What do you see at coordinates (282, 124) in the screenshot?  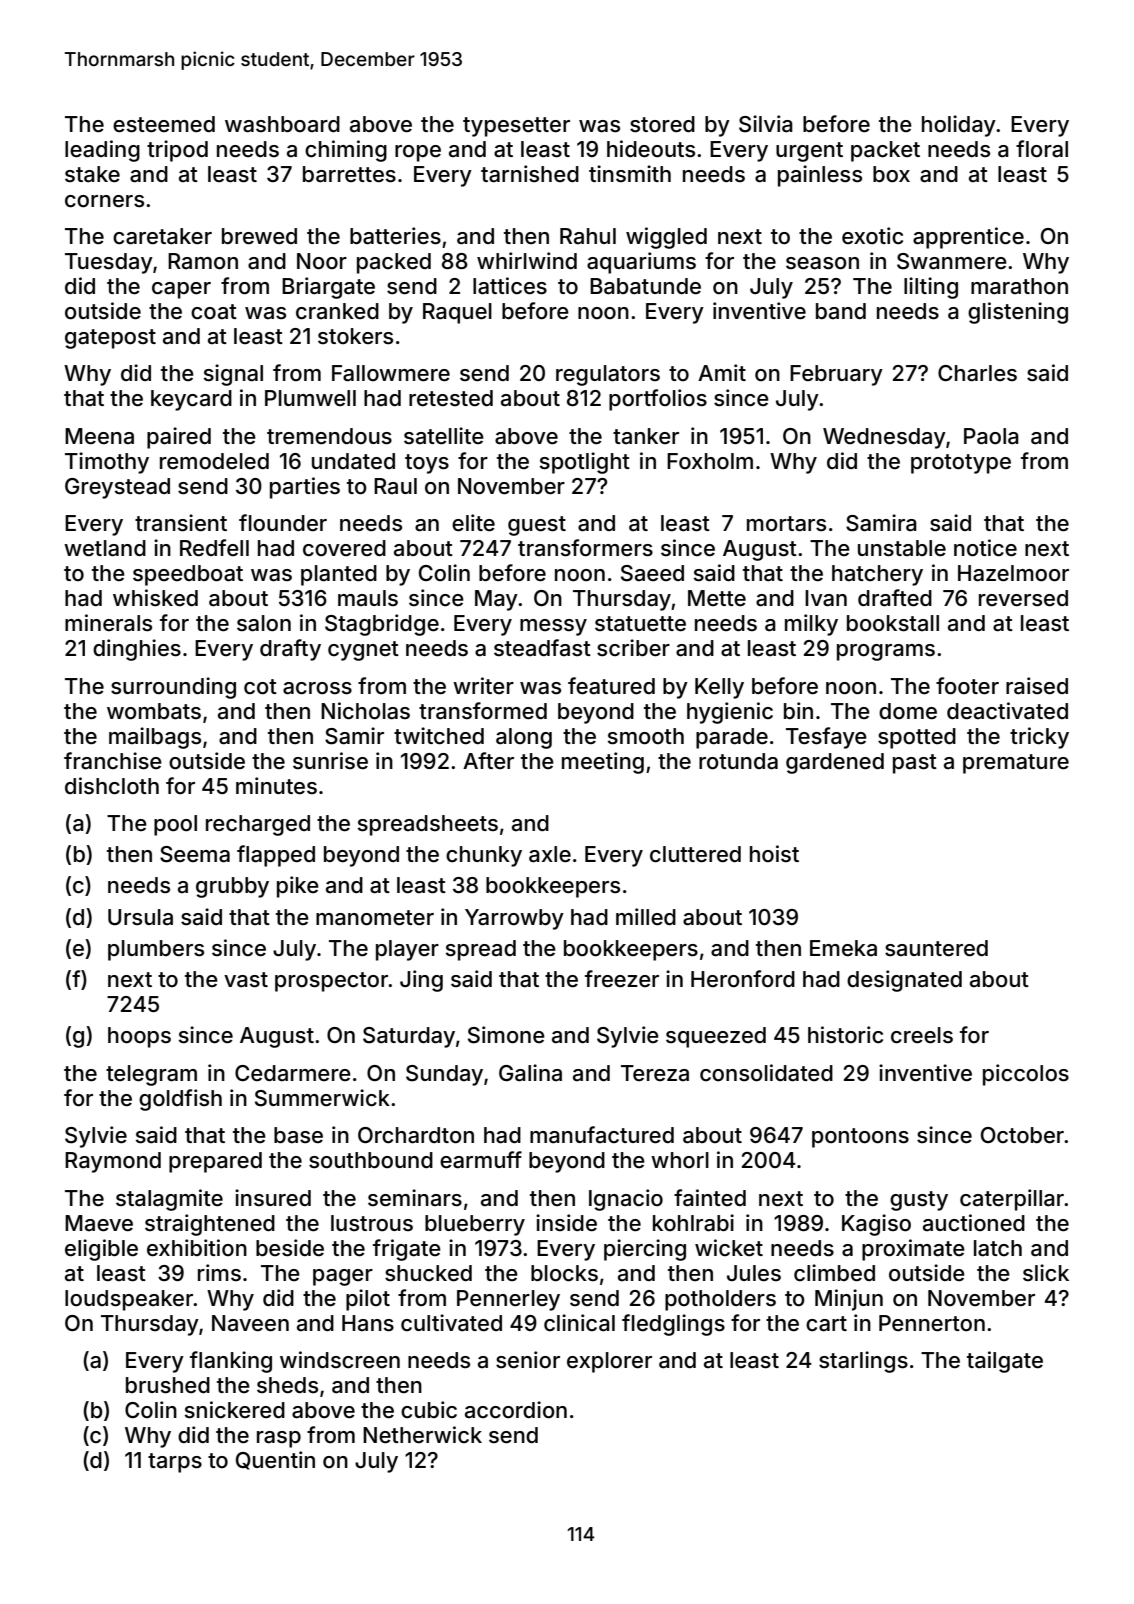 I see `washboard` at bounding box center [282, 124].
